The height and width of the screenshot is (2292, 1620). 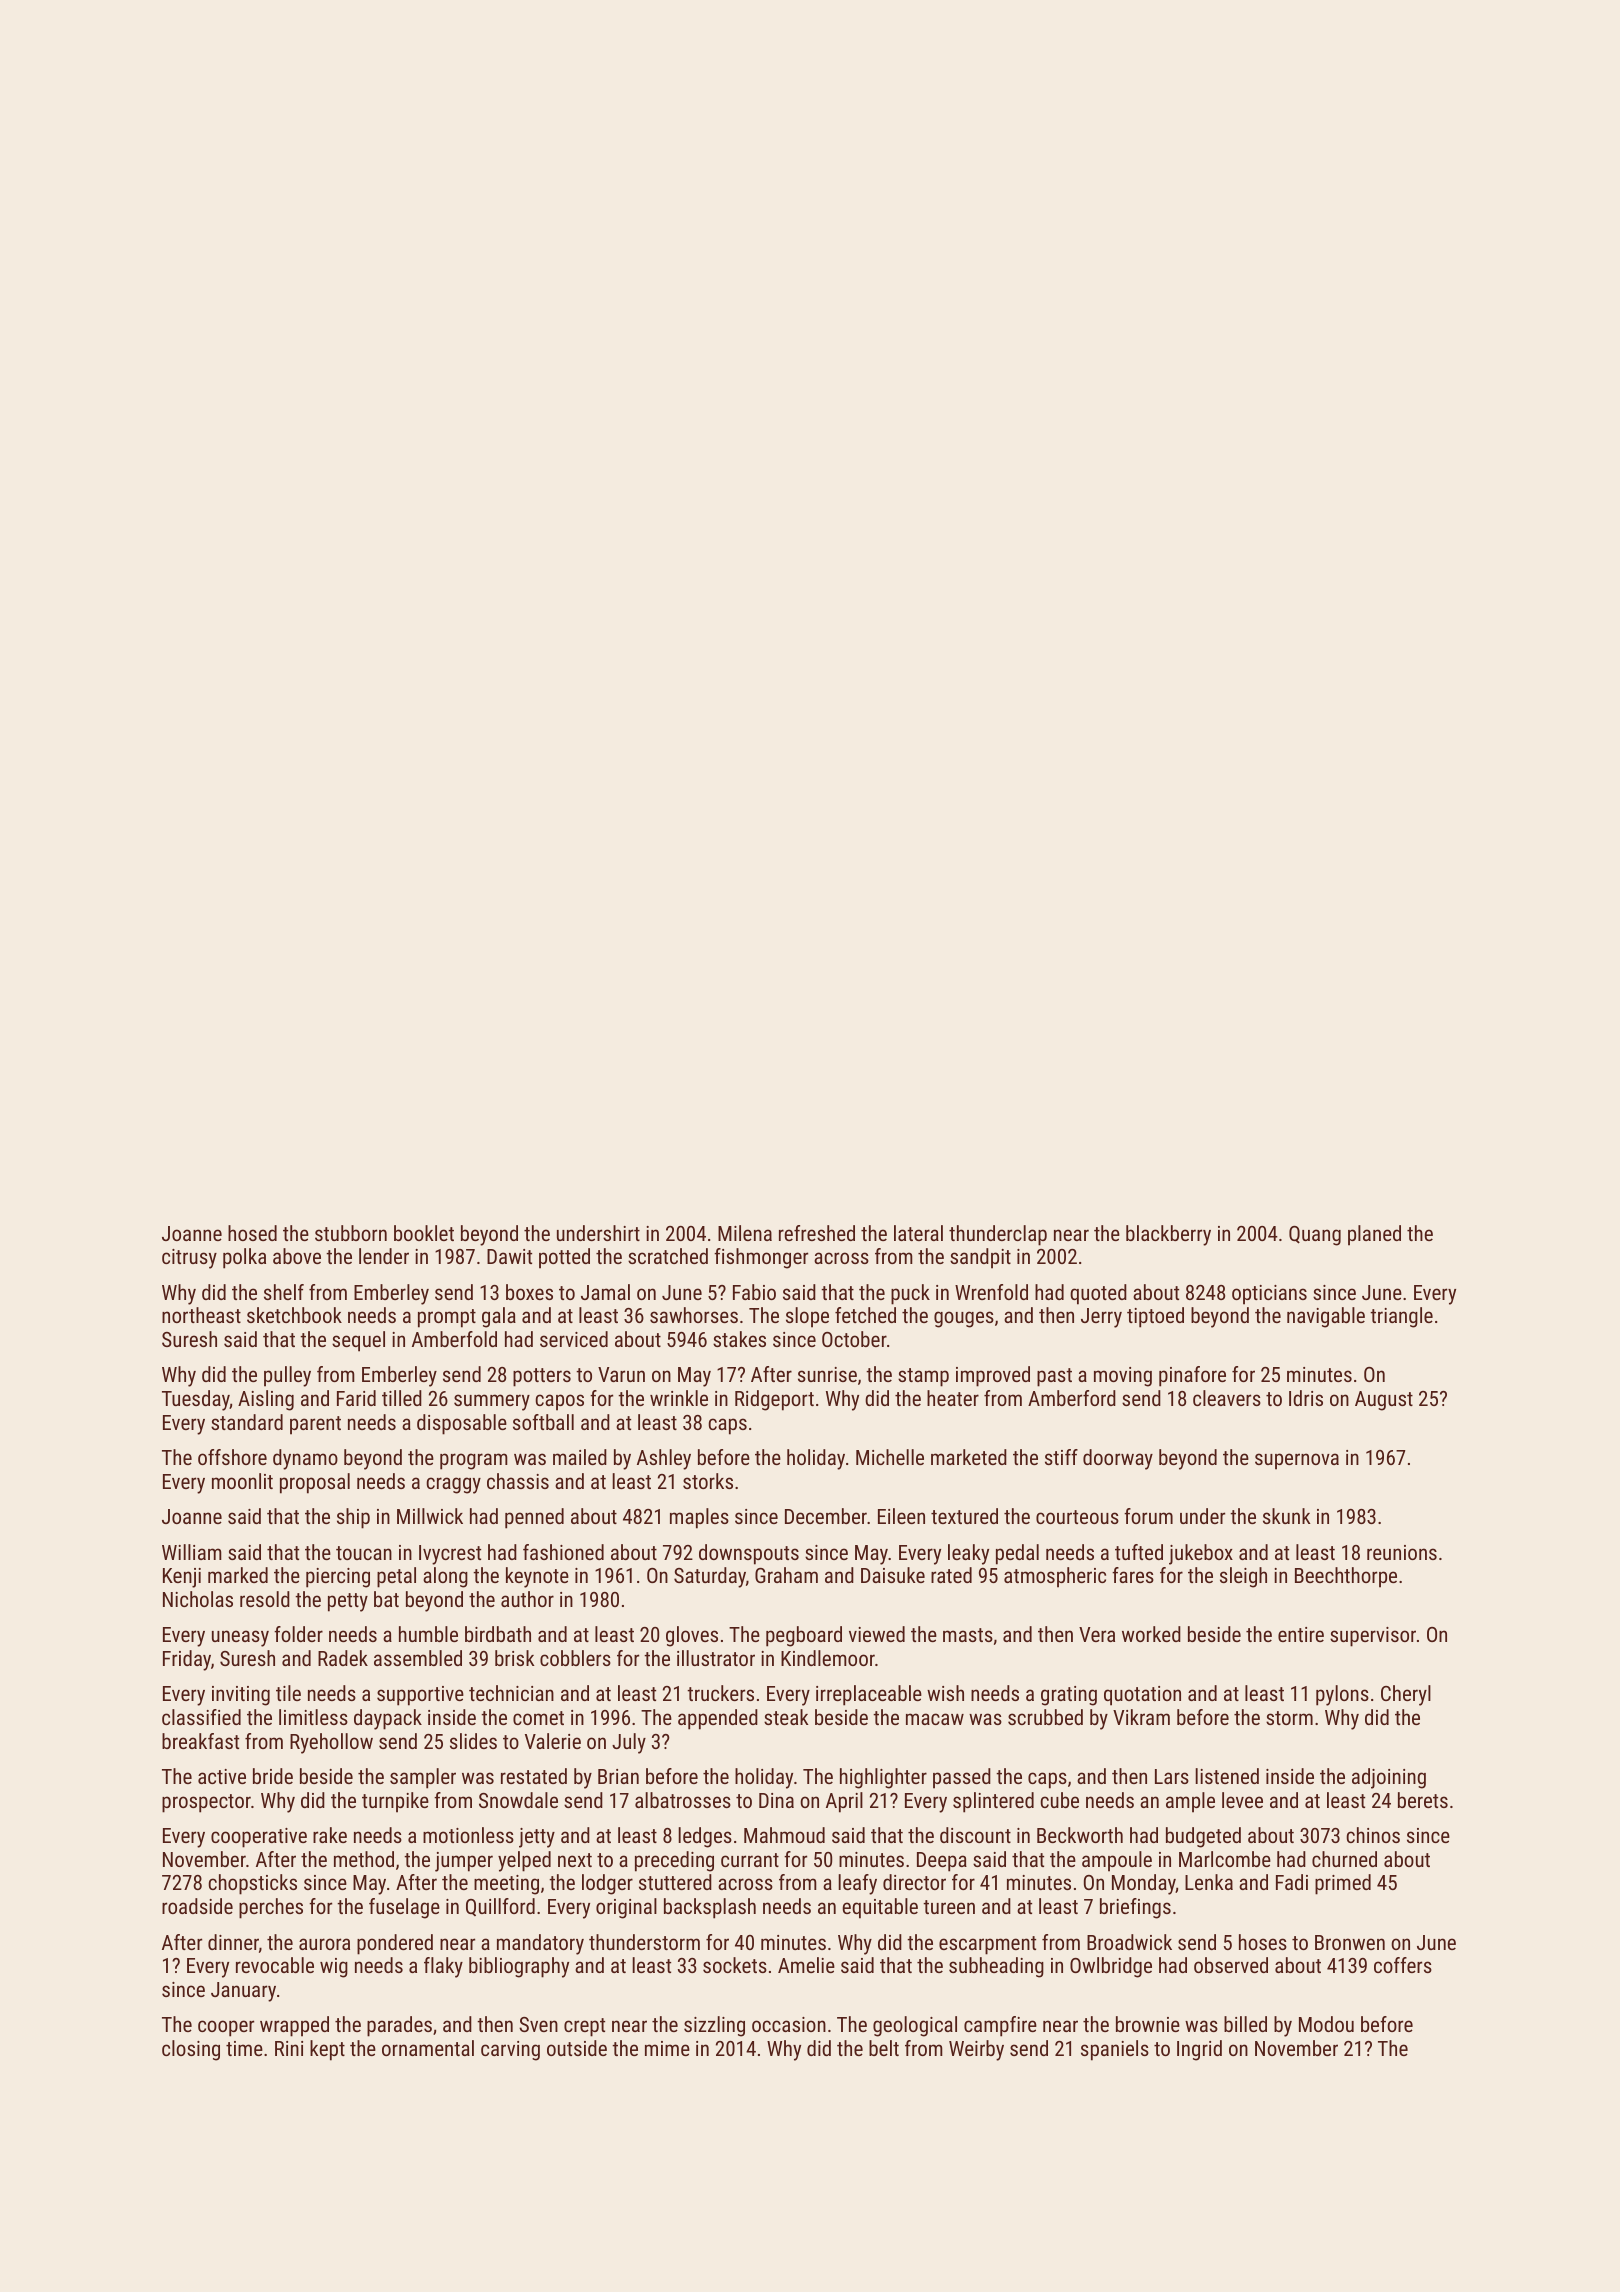 I want to click on Quang, so click(x=1315, y=1236).
